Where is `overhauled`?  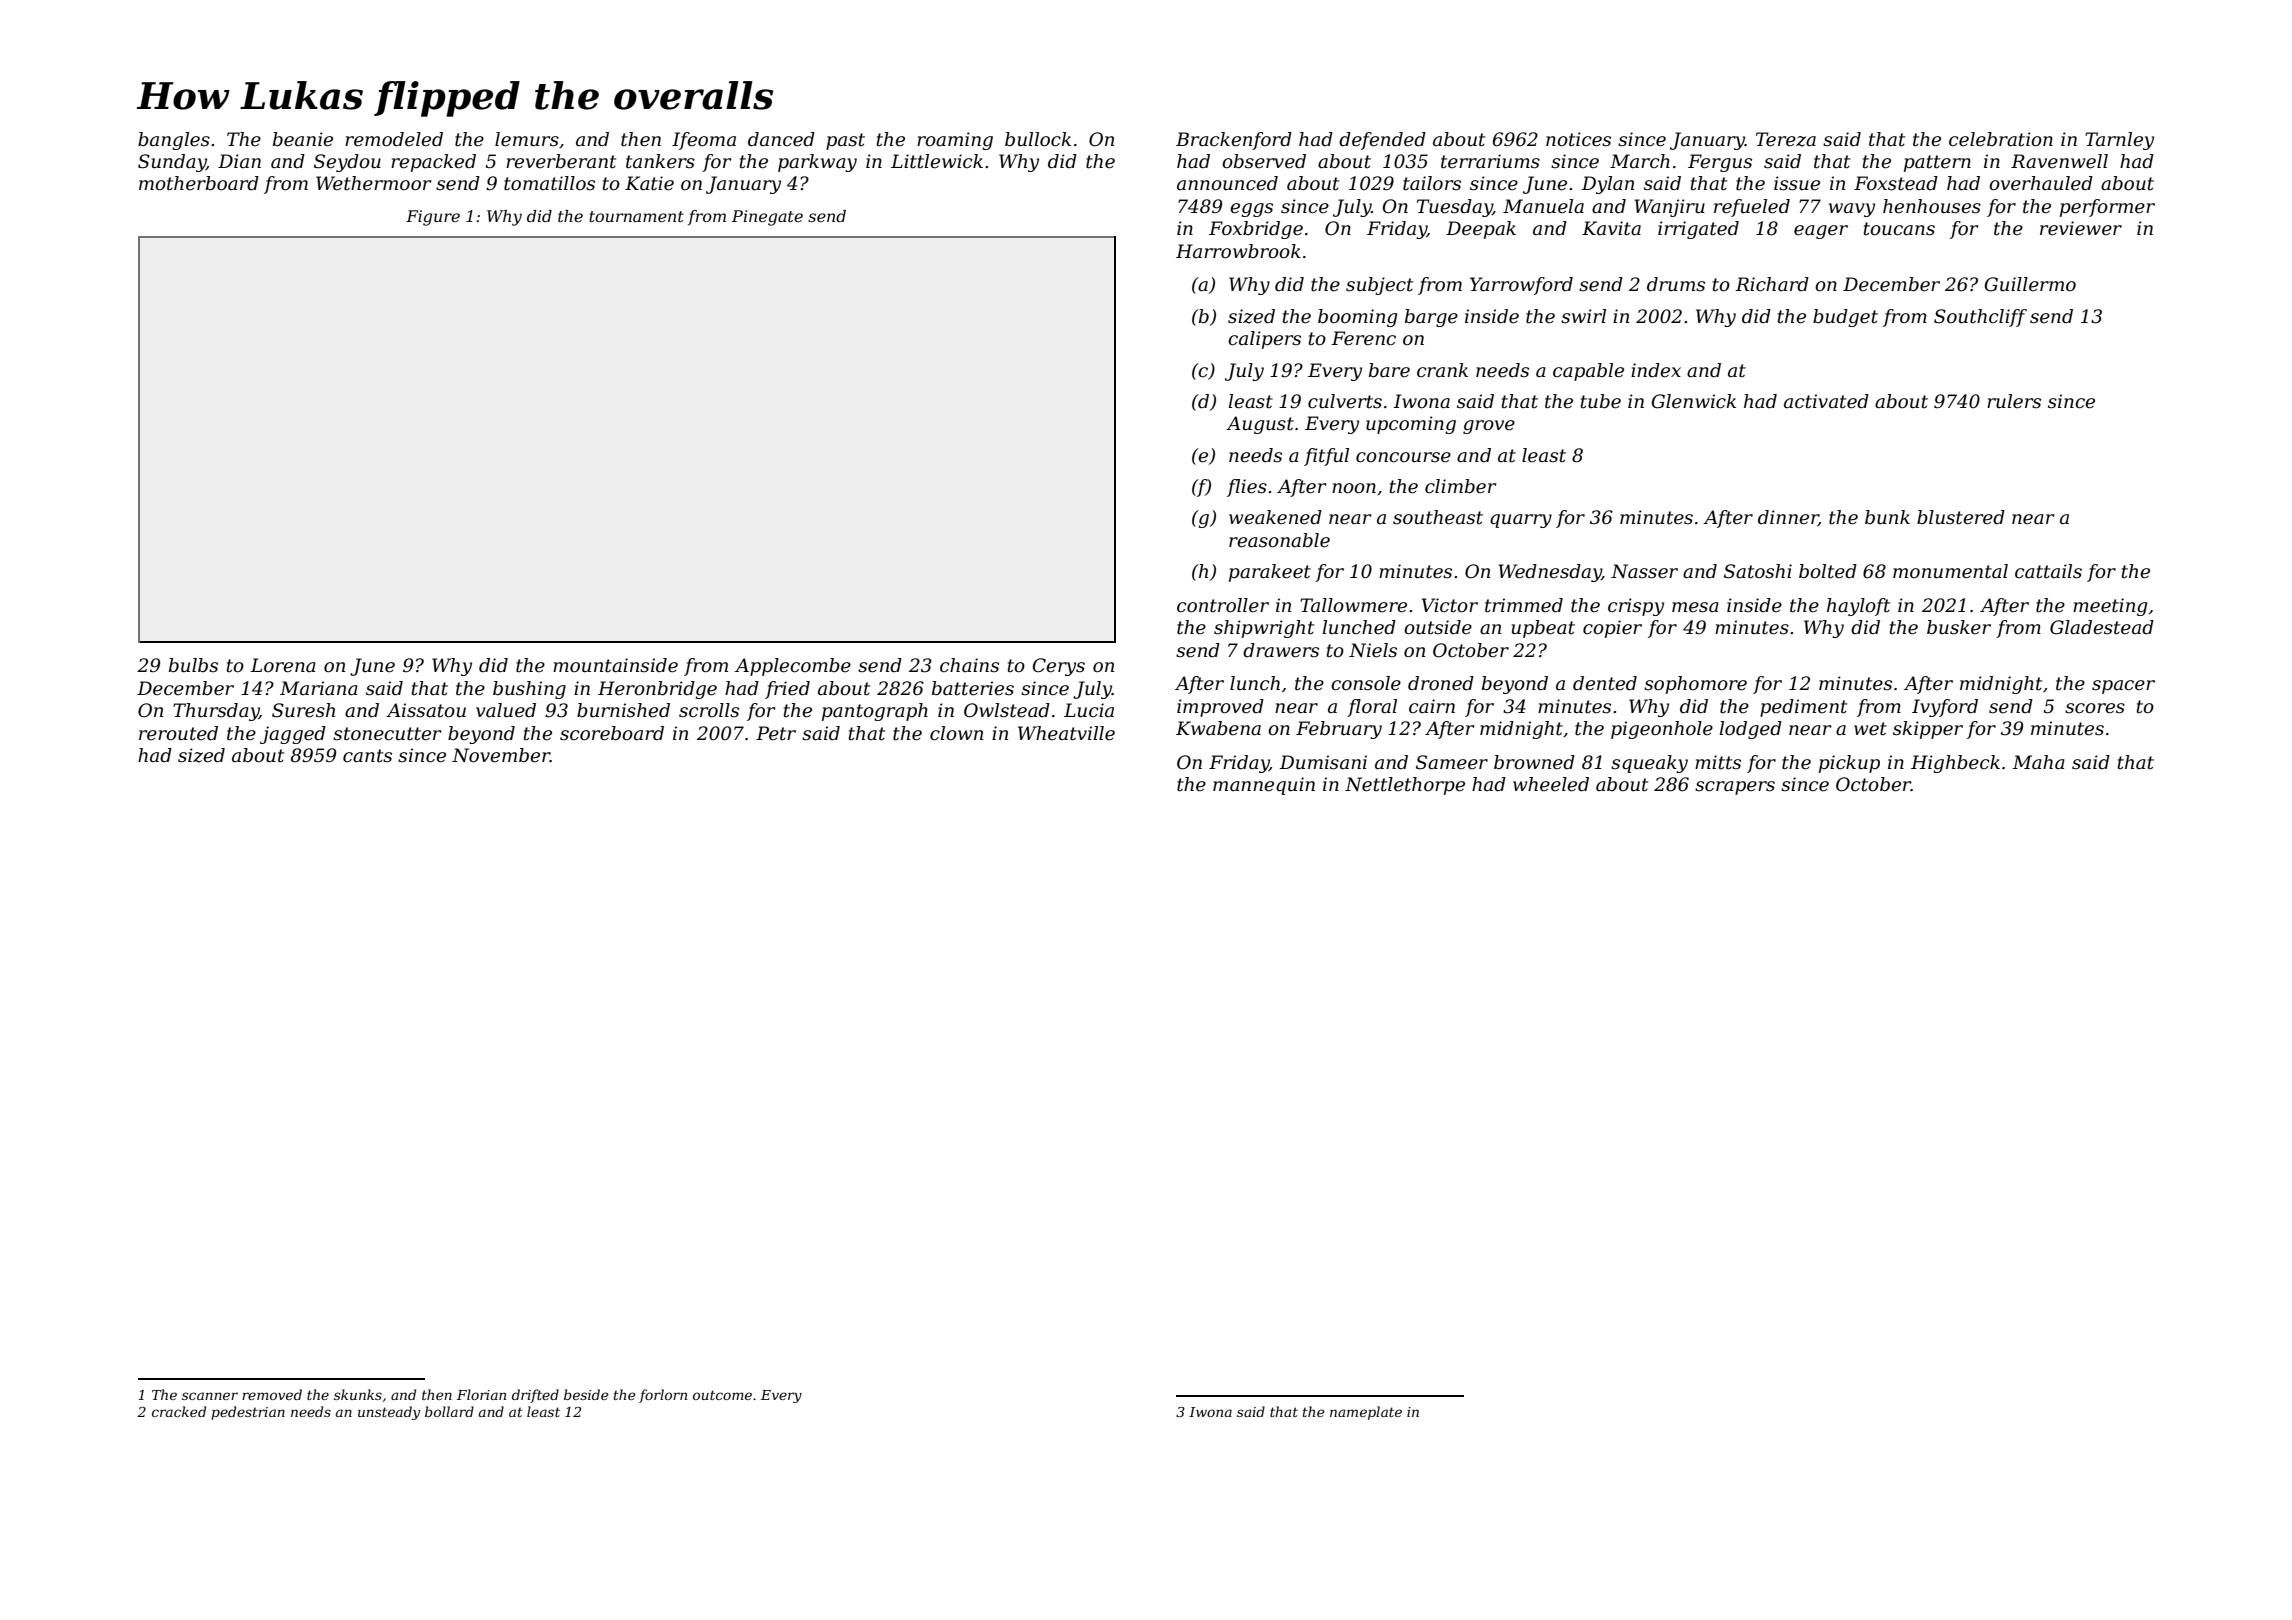 overhauled is located at coordinates (2041, 183).
